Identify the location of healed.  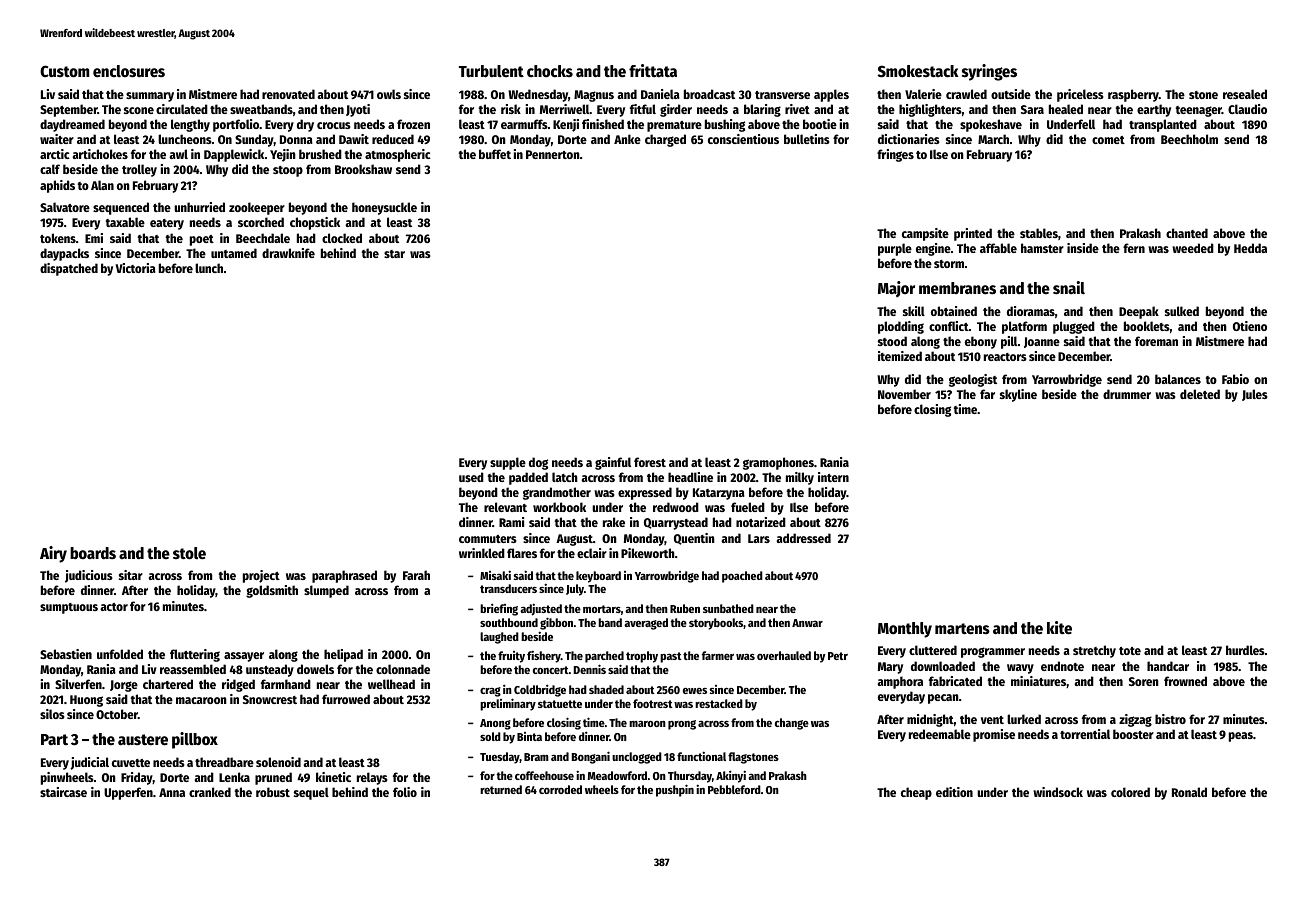
(1066, 109).
